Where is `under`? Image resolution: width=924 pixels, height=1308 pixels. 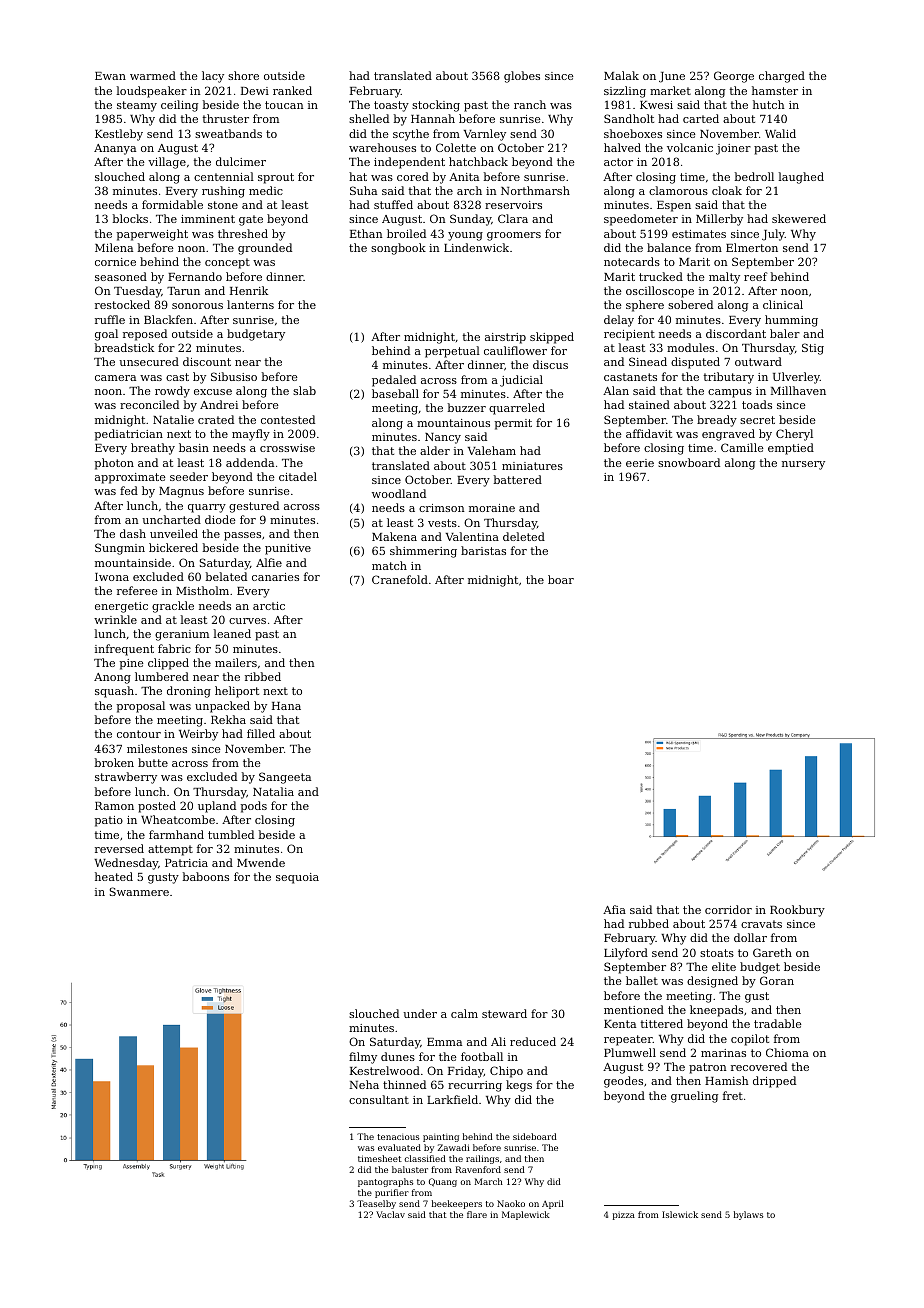
under is located at coordinates (420, 1013).
